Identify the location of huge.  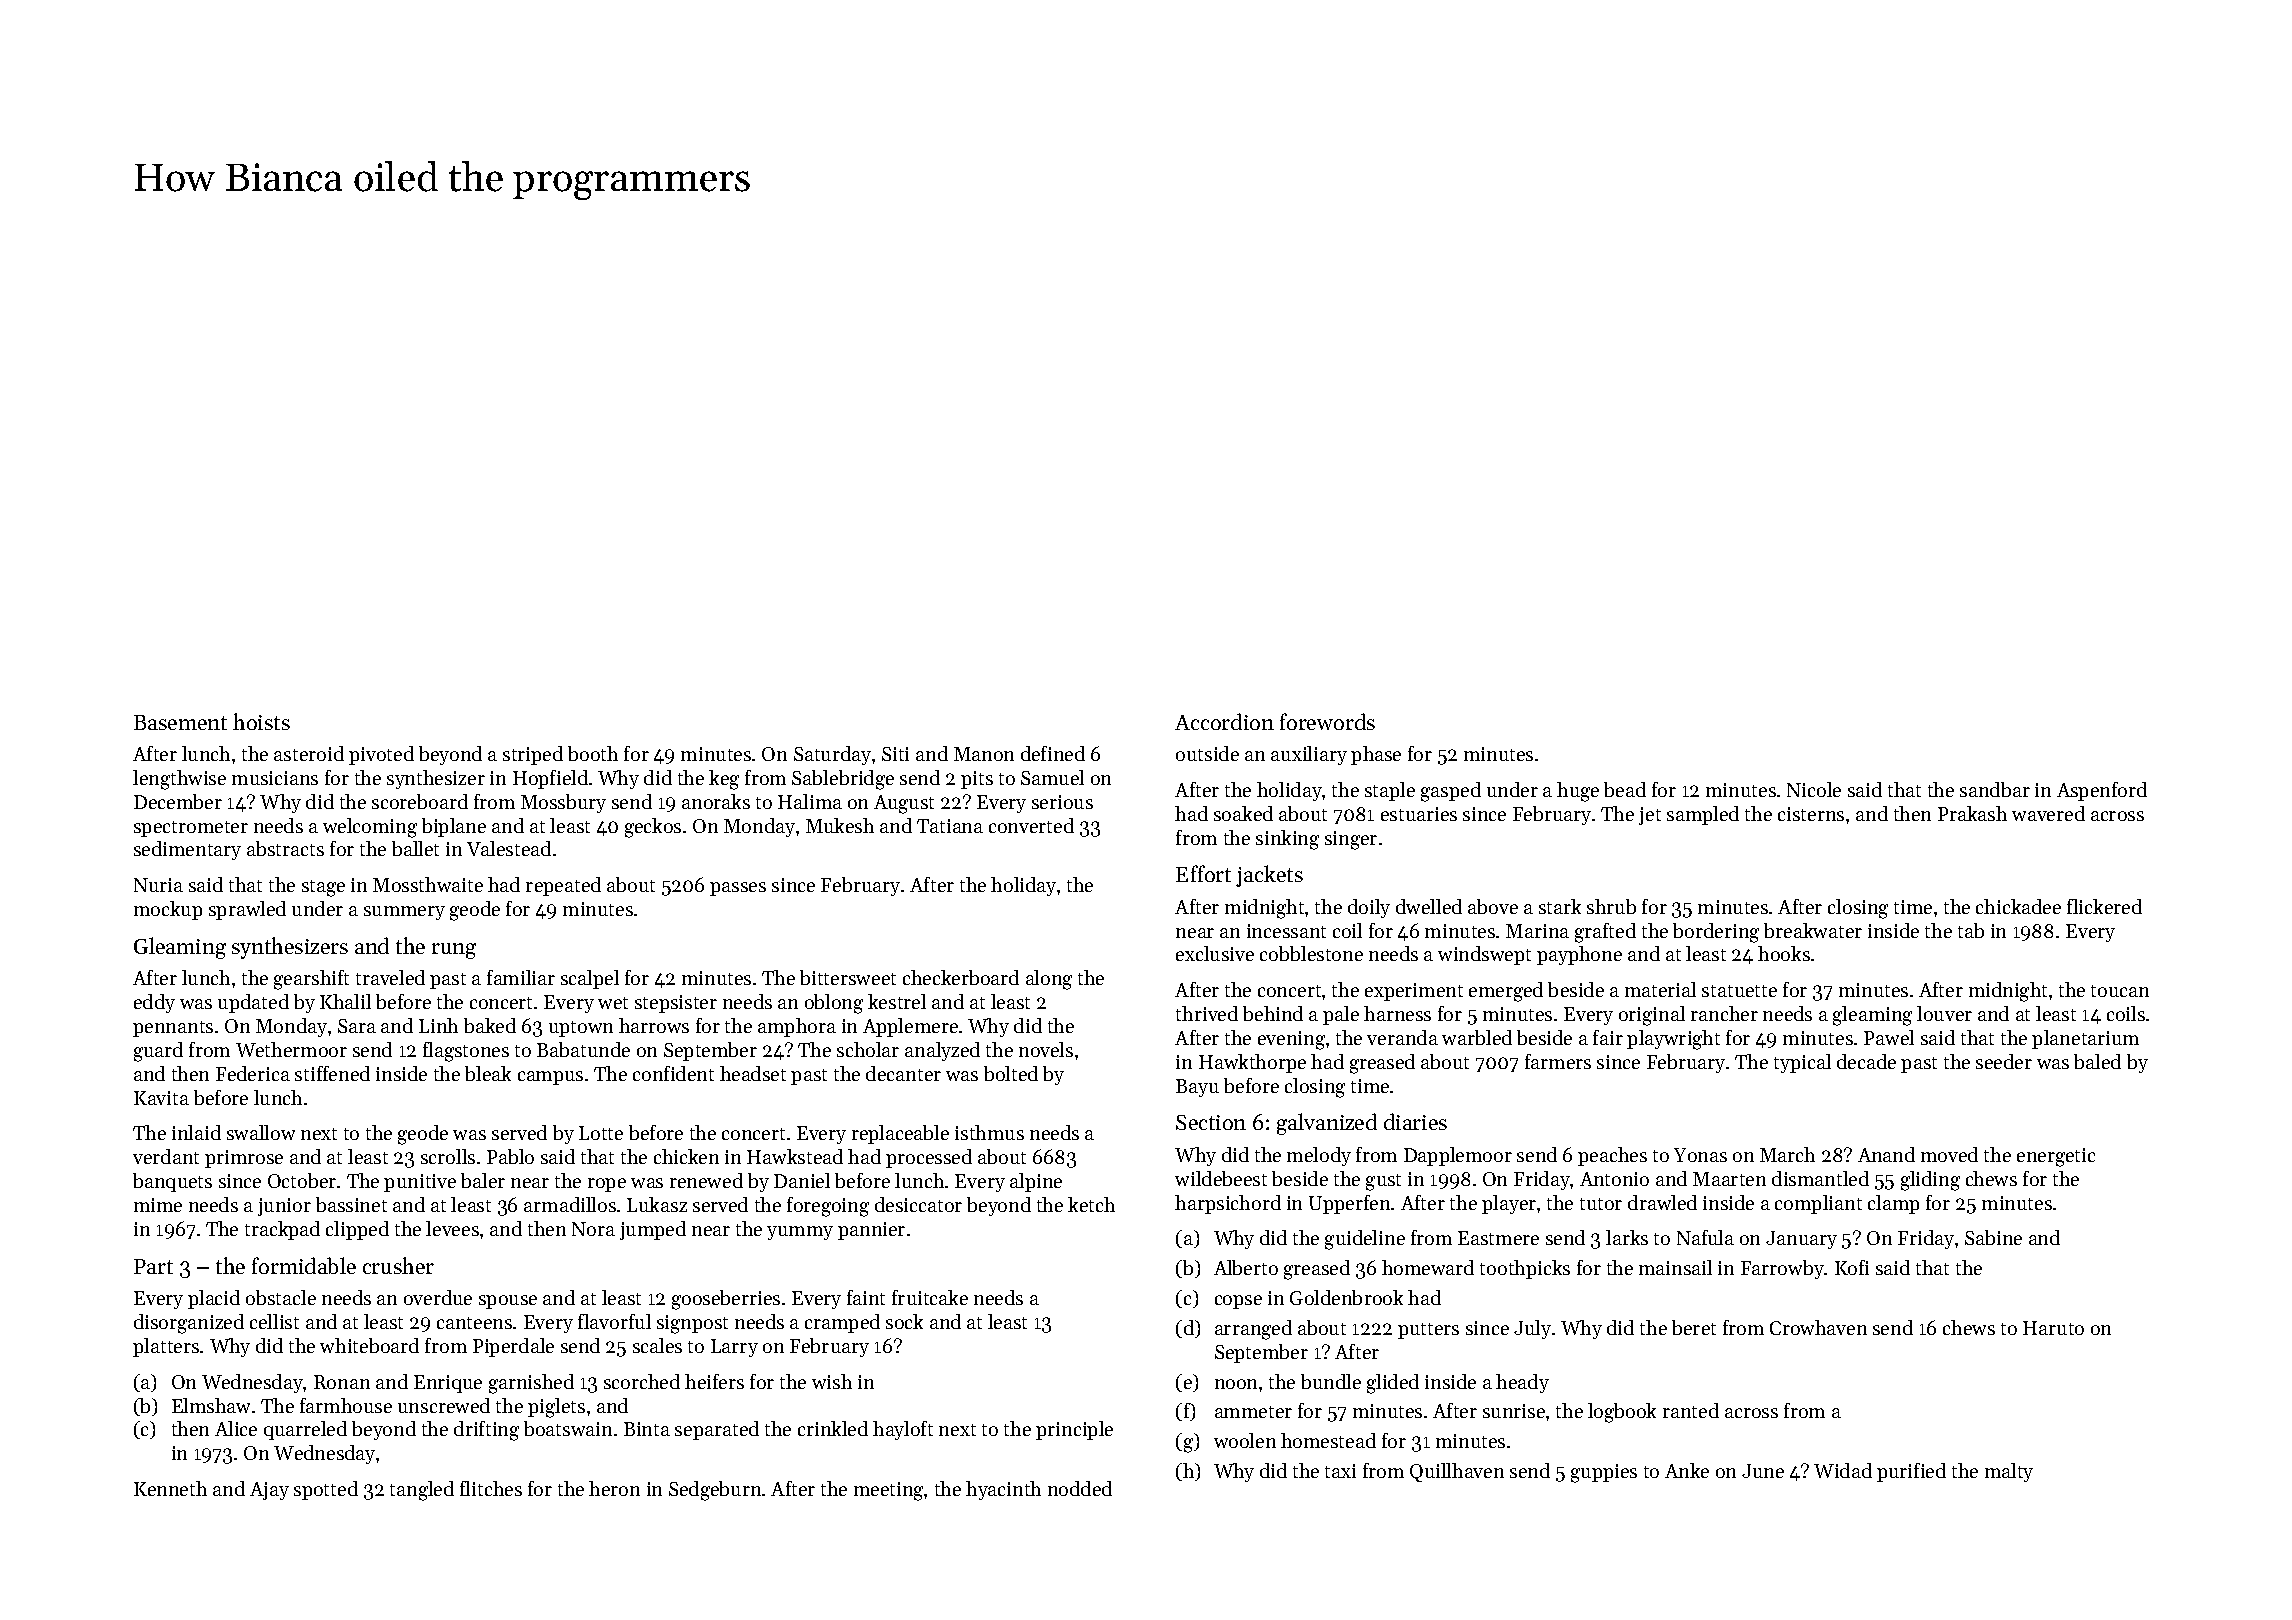
(1578, 792).
